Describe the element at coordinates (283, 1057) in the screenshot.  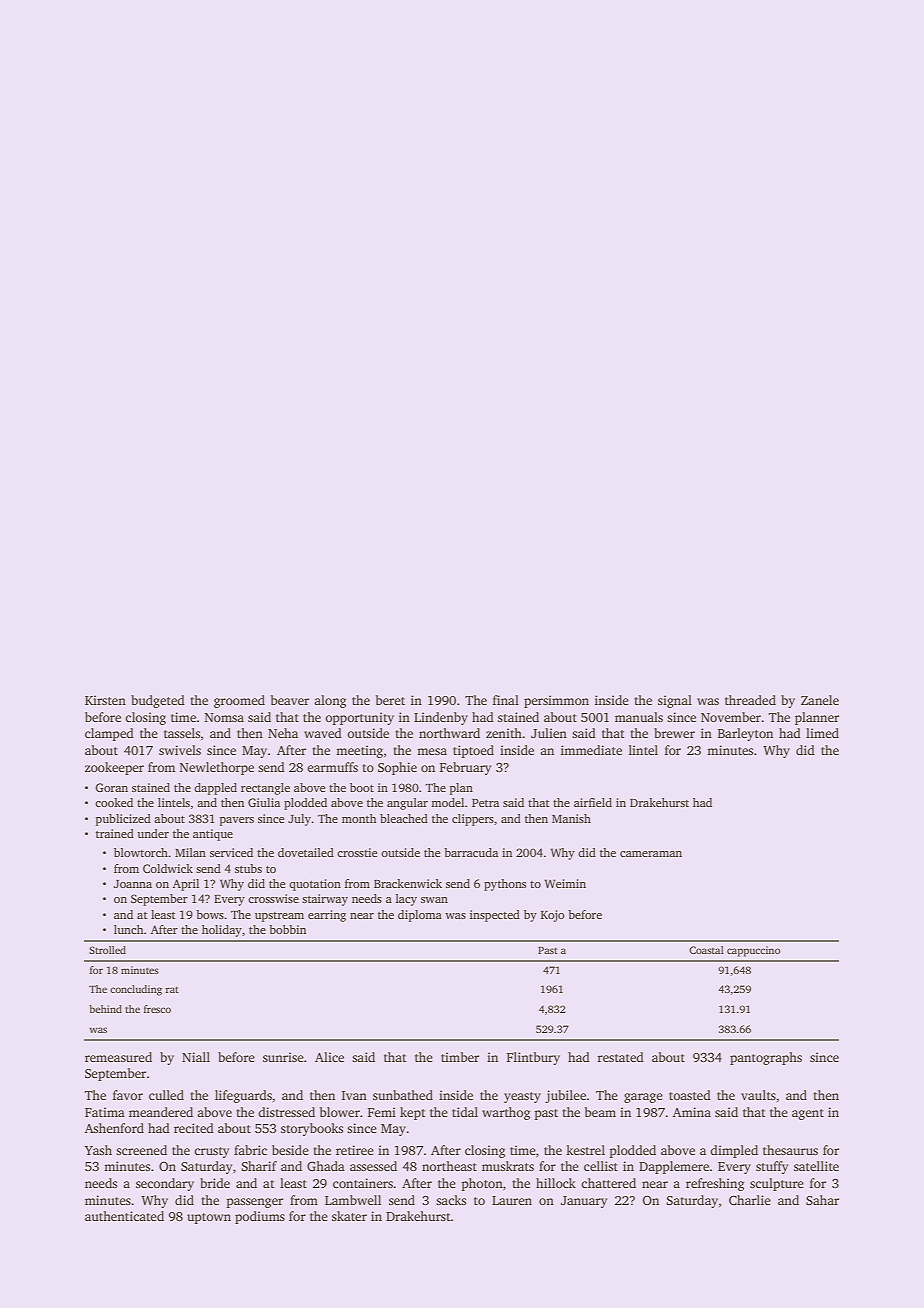
I see `sunrise` at that location.
